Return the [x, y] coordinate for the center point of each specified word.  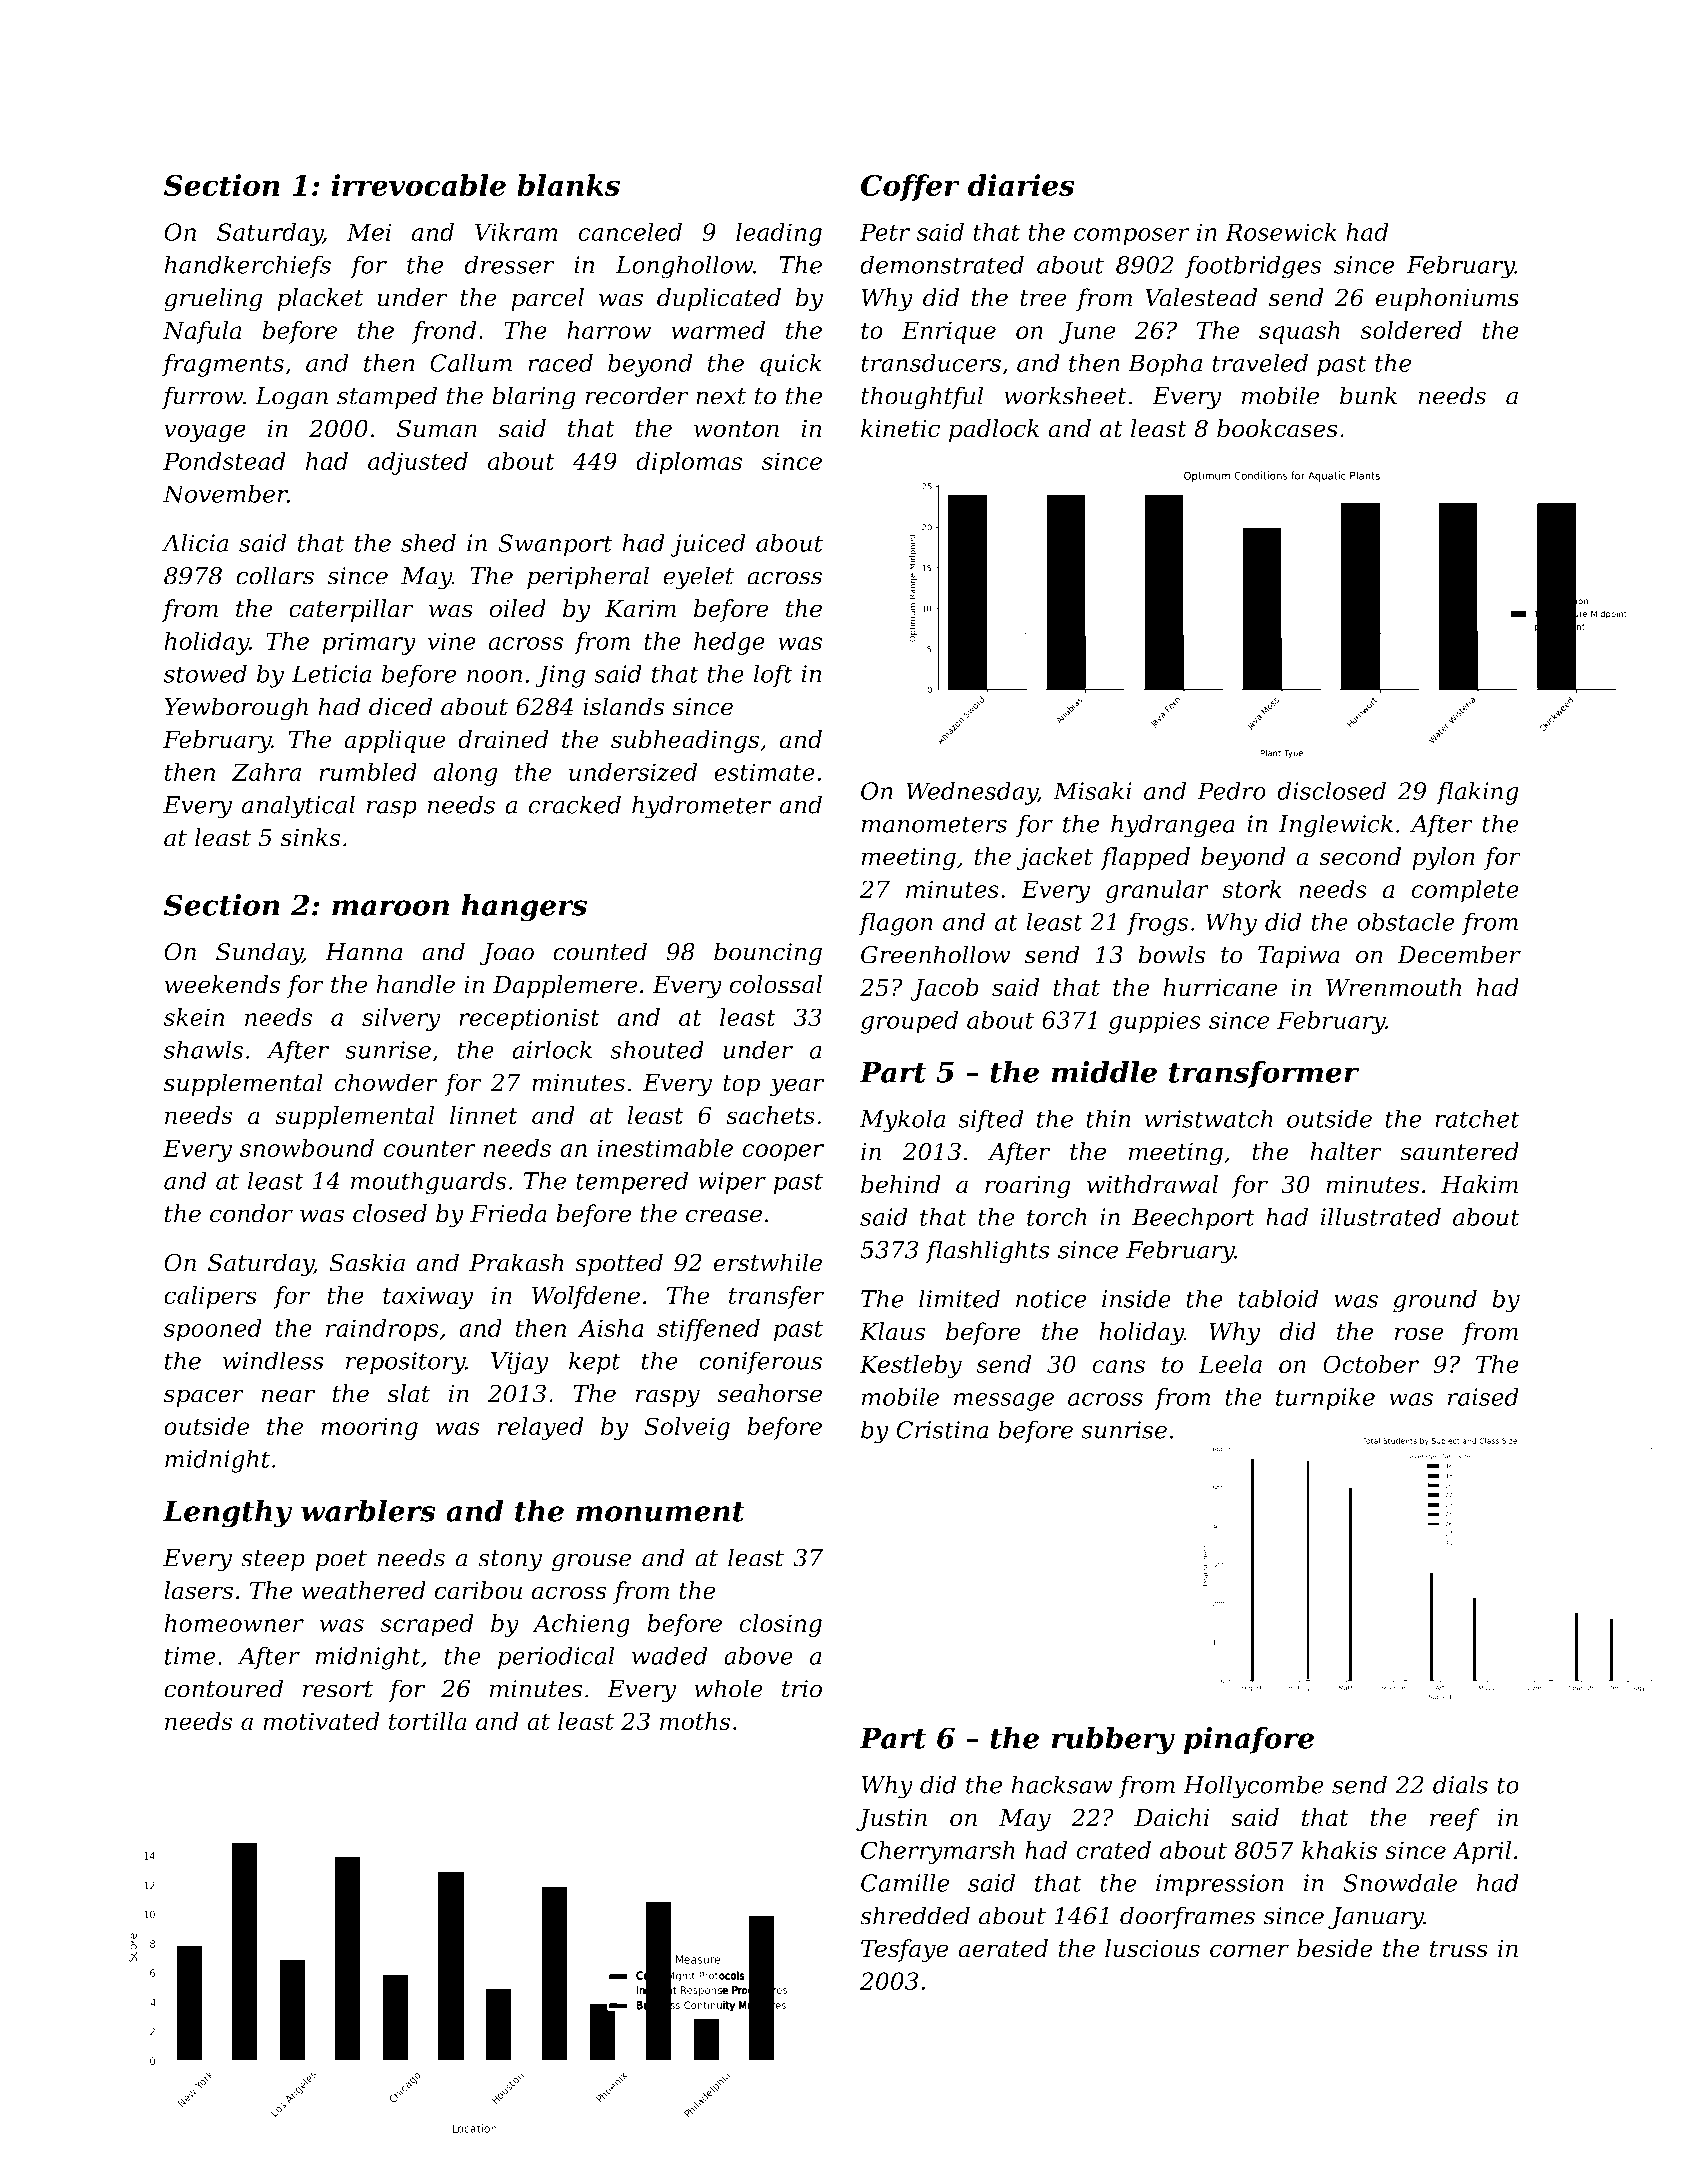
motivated [321, 1721]
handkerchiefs [247, 266]
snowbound [307, 1147]
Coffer [910, 187]
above [758, 1655]
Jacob [944, 989]
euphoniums [1447, 299]
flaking [1477, 793]
